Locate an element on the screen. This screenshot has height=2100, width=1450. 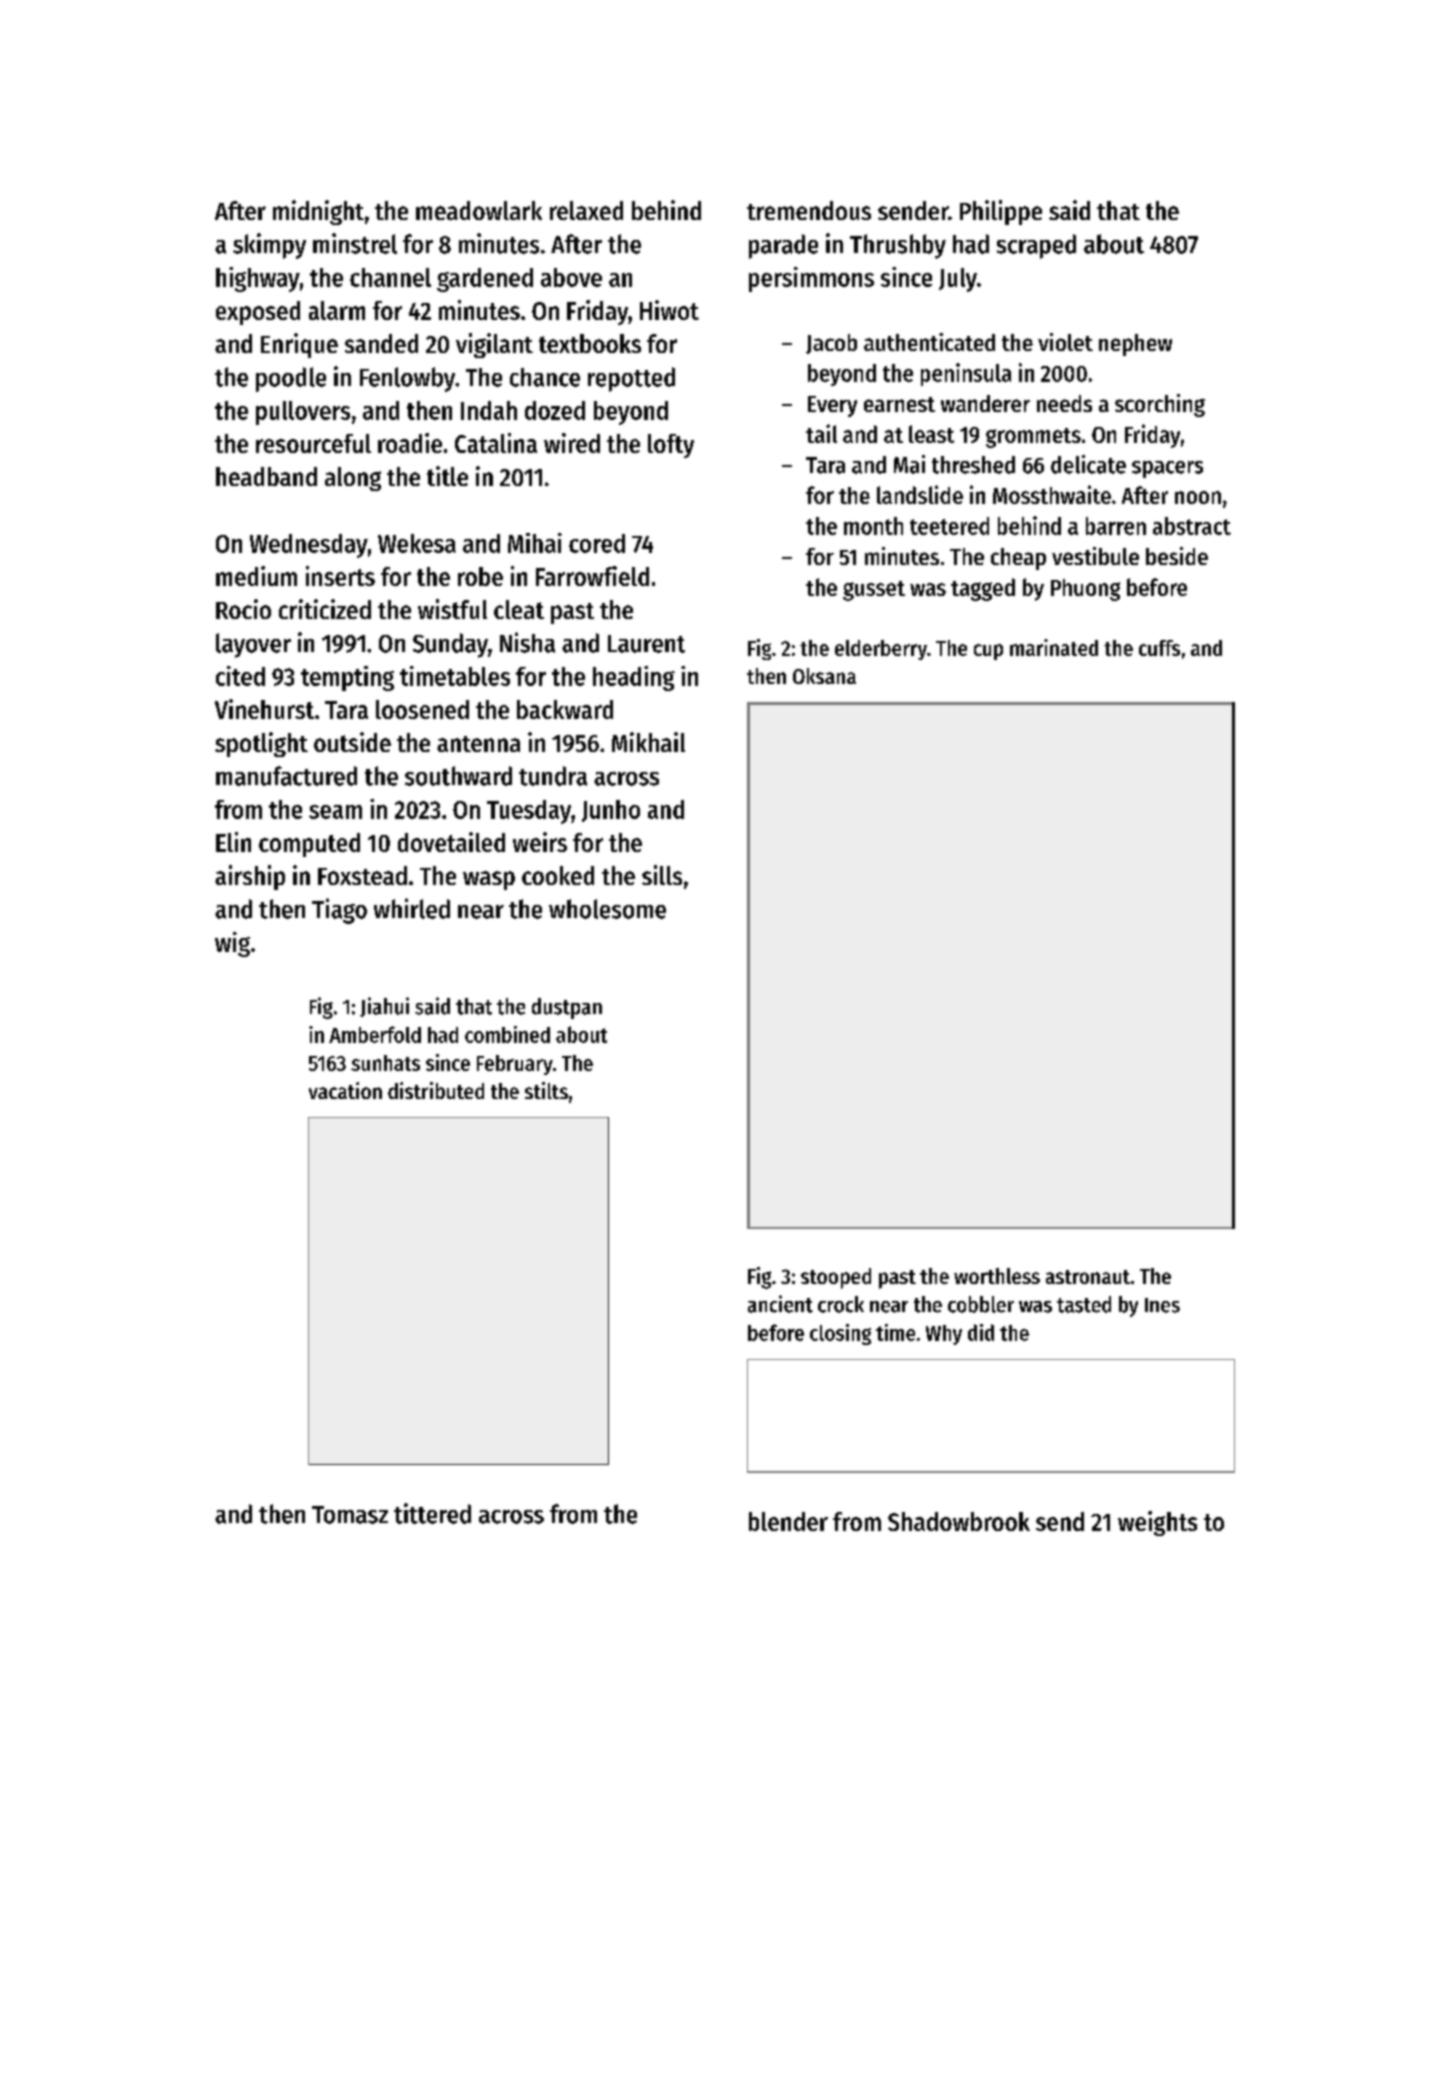
highway is located at coordinates (258, 279).
